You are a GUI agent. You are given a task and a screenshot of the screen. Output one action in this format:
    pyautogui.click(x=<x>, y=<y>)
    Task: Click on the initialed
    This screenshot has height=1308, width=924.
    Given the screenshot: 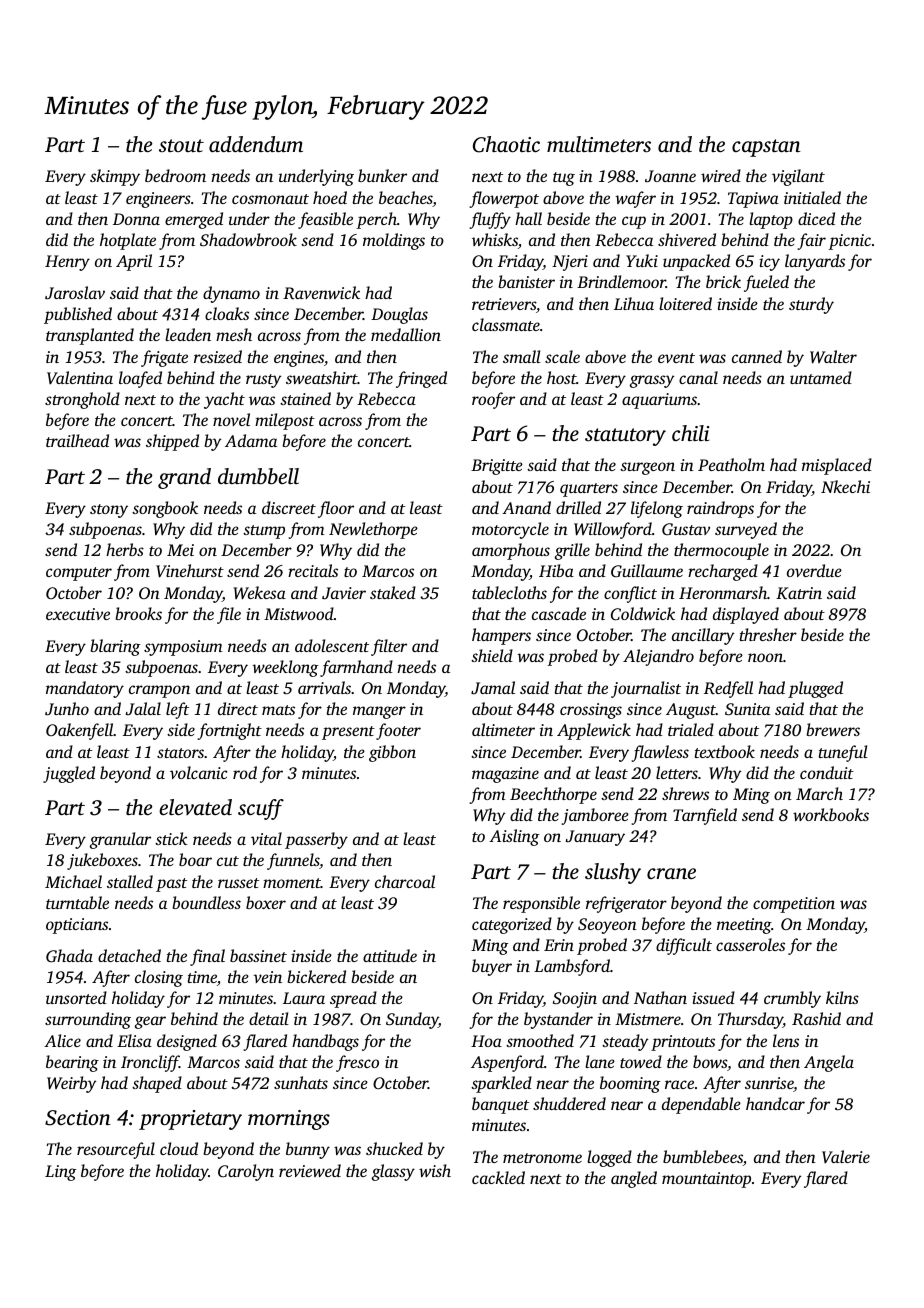 What is the action you would take?
    pyautogui.click(x=812, y=197)
